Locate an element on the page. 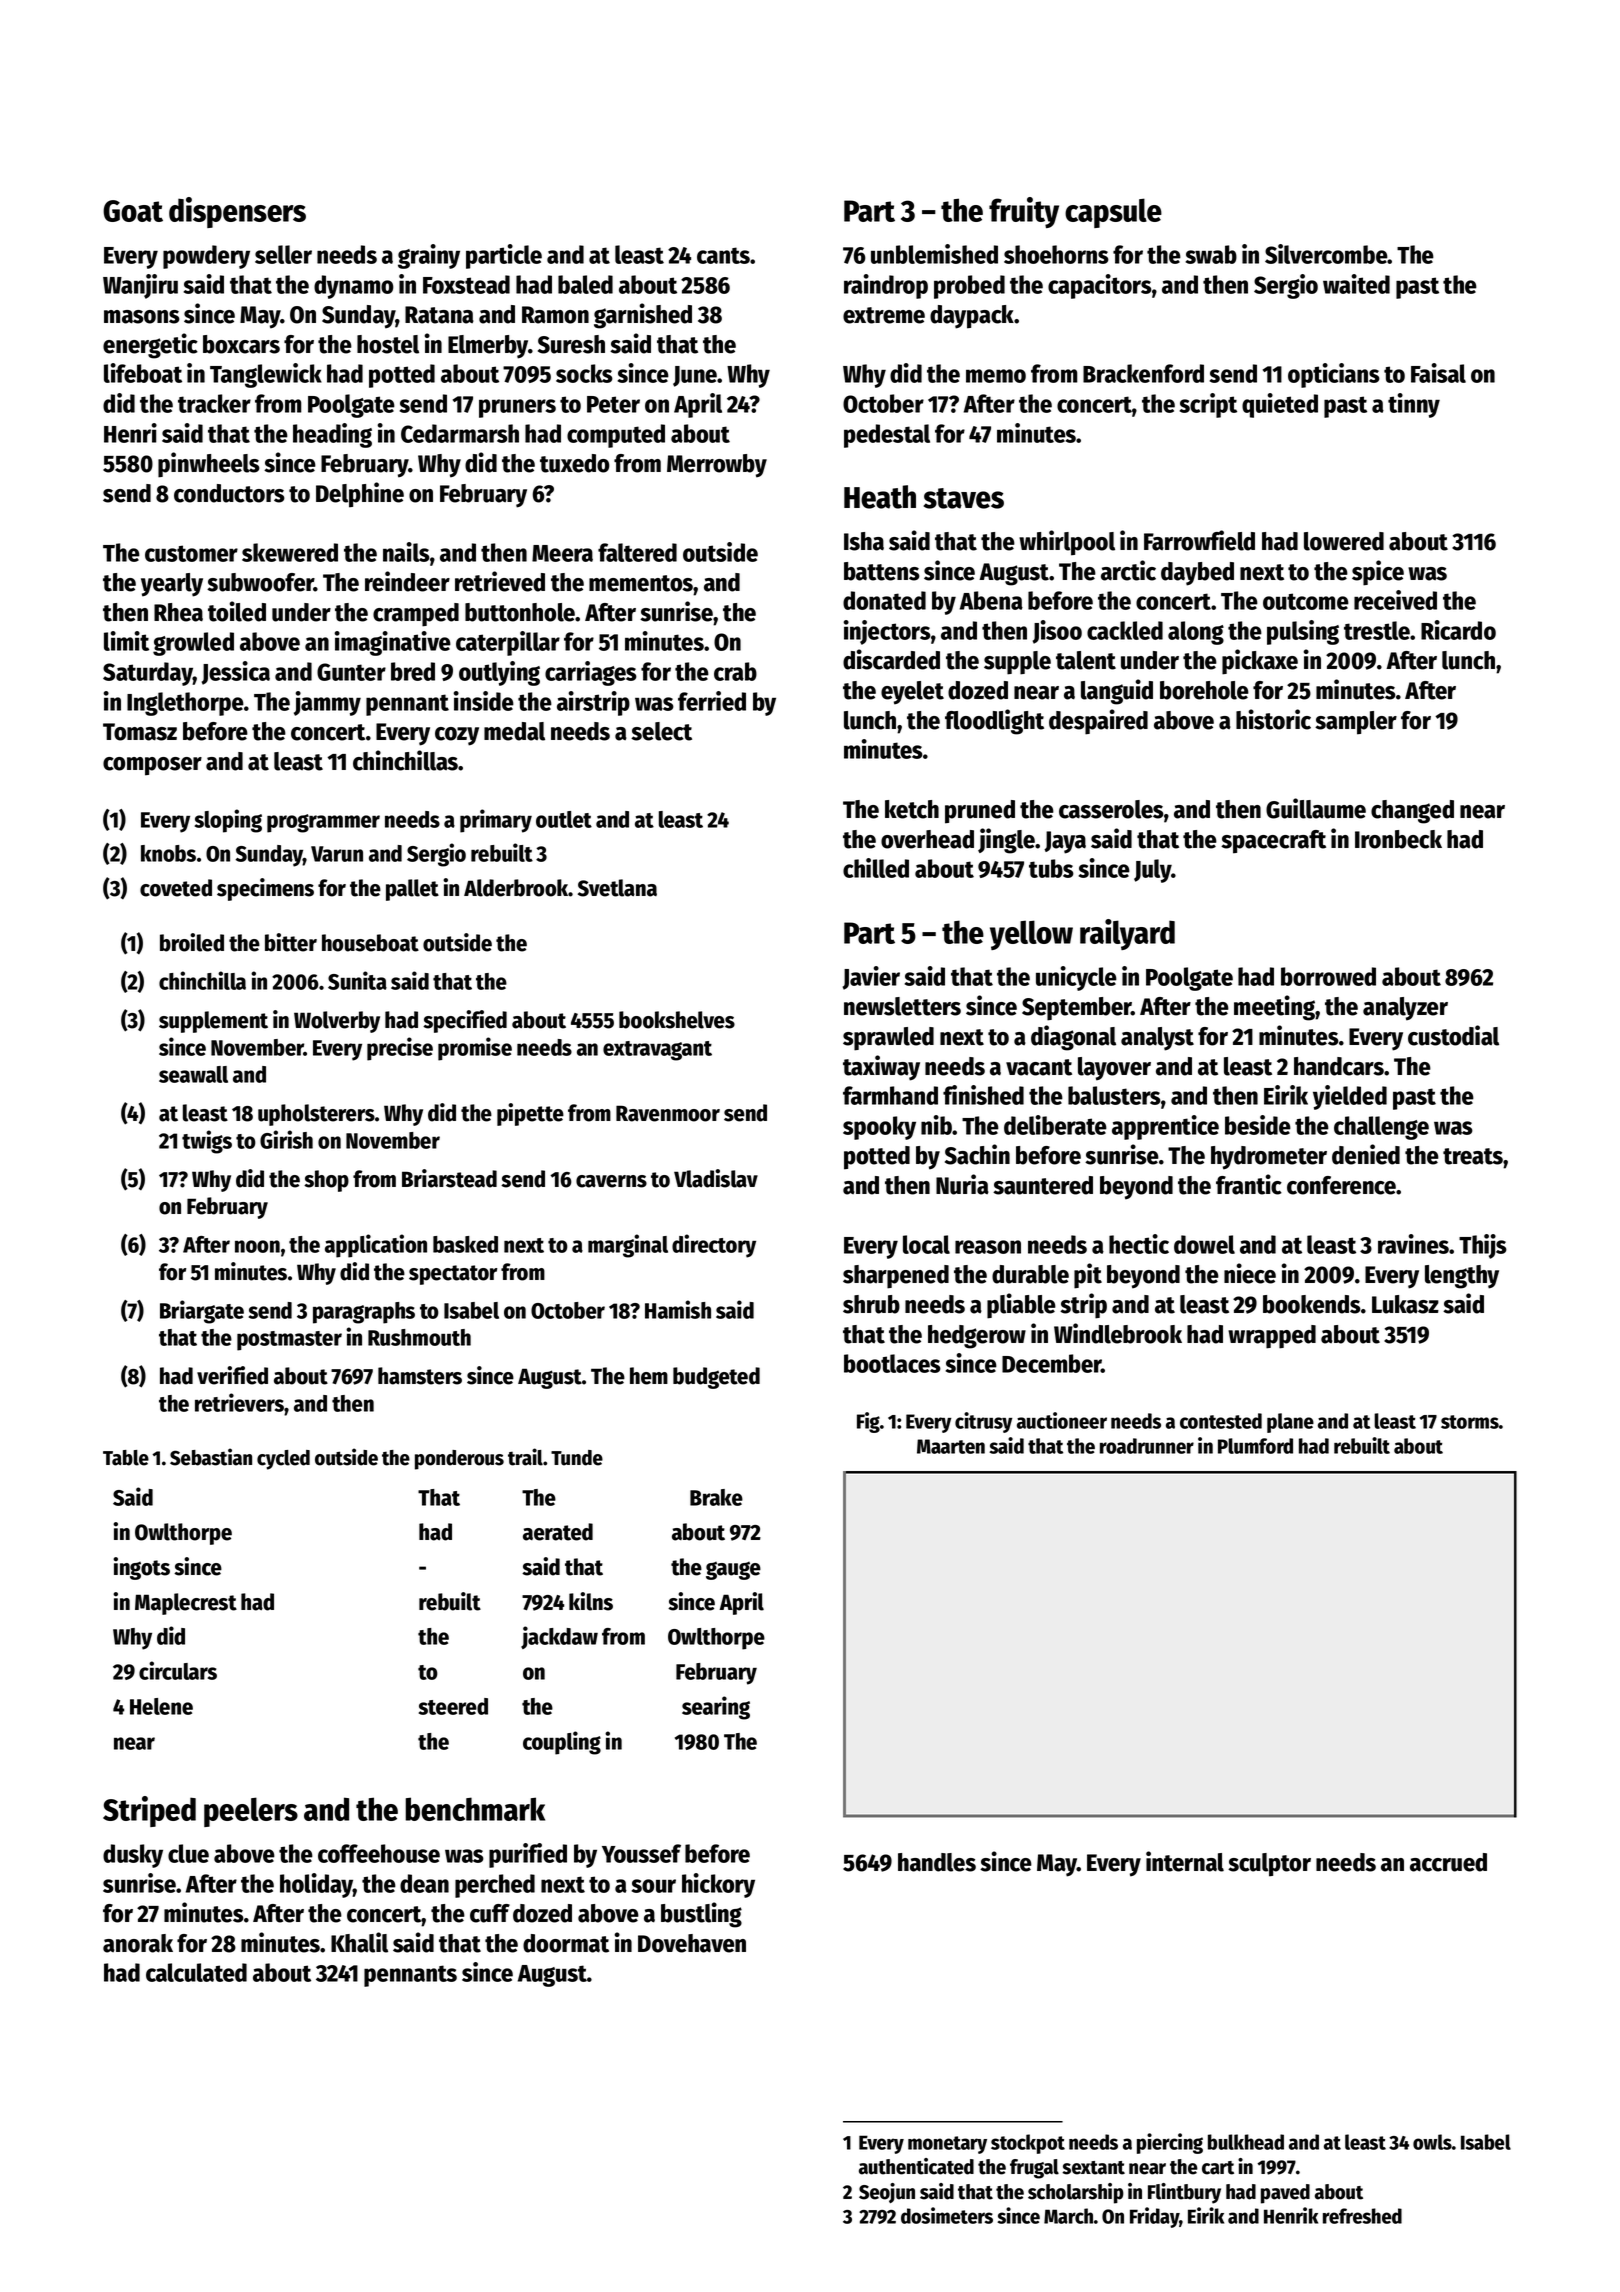 Image resolution: width=1620 pixels, height=2292 pixels. ponderous is located at coordinates (459, 1460).
